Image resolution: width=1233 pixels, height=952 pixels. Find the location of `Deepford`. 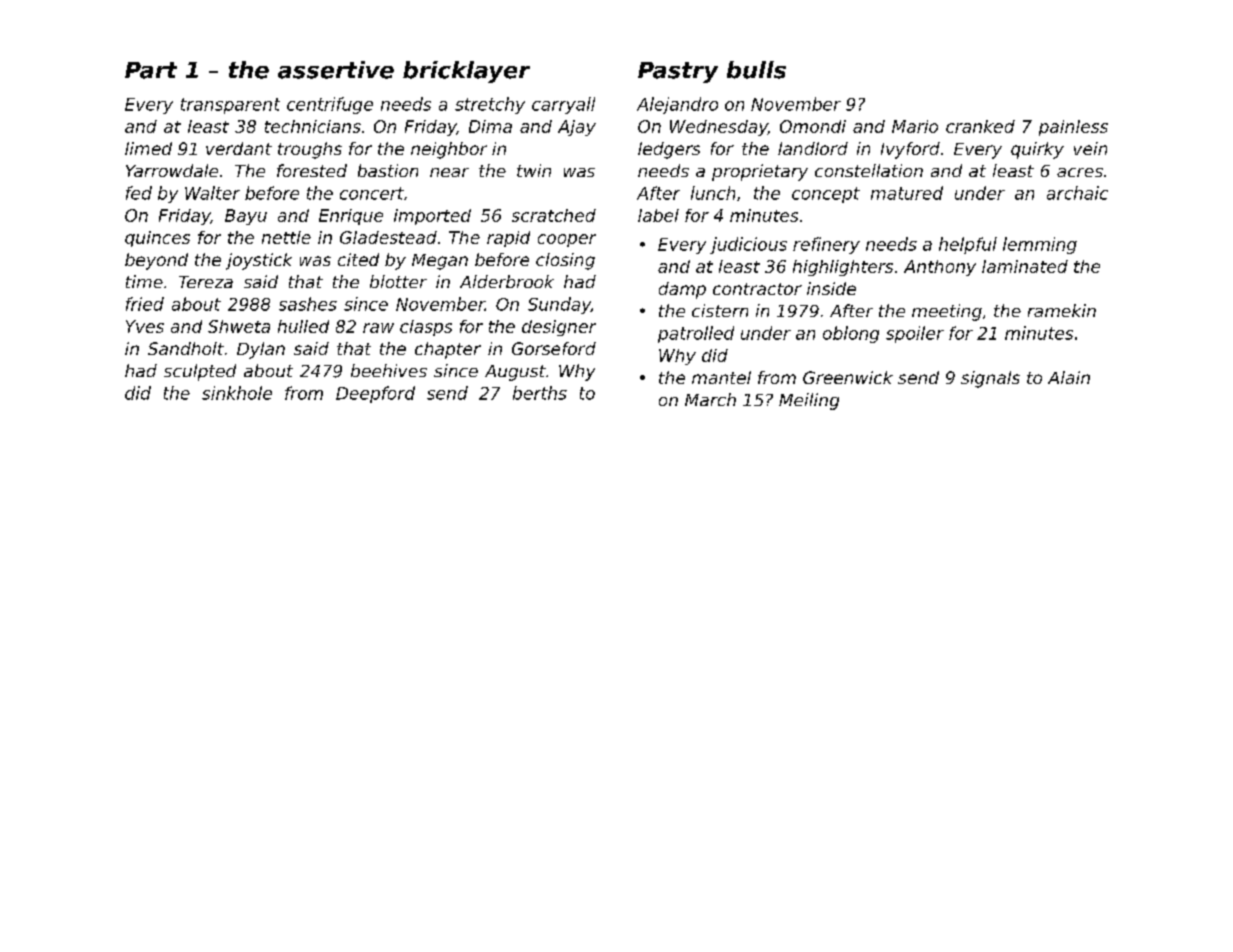

Deepford is located at coordinates (375, 394).
